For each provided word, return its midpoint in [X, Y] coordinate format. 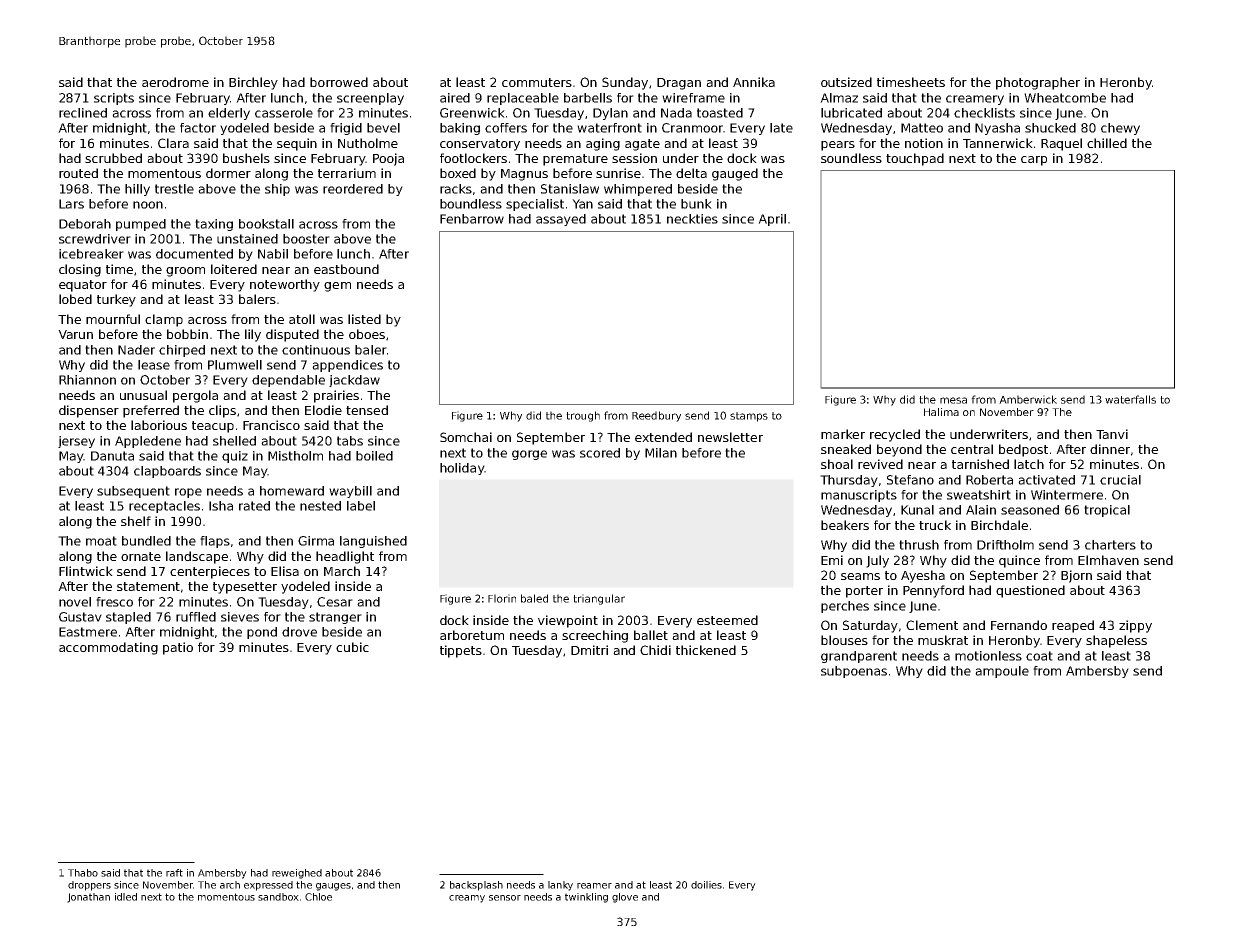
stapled [128, 618]
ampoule [1002, 672]
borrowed [339, 82]
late [781, 128]
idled [126, 897]
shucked [1050, 128]
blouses [844, 640]
